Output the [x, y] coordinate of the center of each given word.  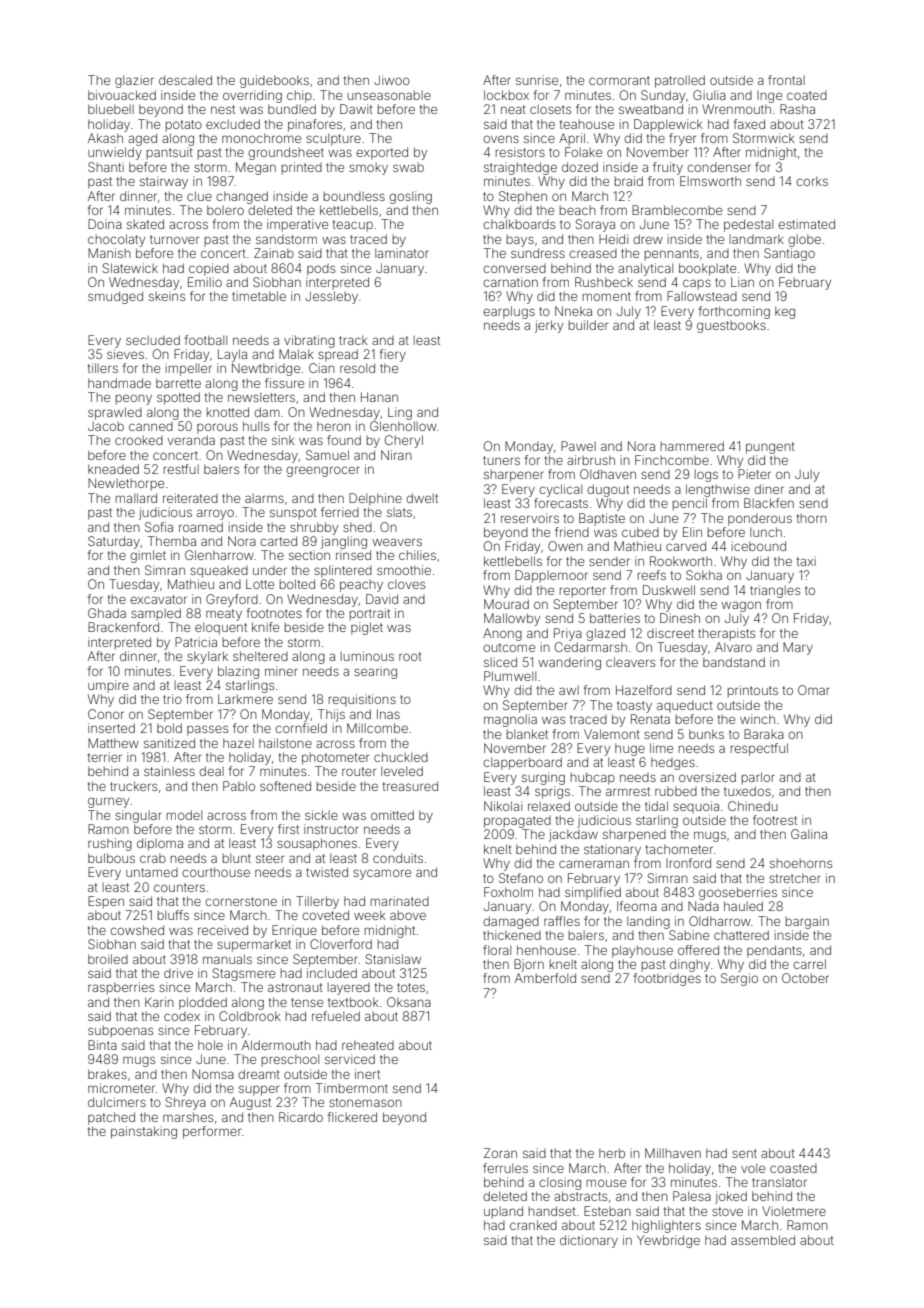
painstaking [144, 1132]
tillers [103, 368]
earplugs [509, 312]
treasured [410, 786]
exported [382, 153]
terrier [105, 757]
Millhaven [673, 1153]
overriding [252, 96]
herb [612, 1153]
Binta [102, 1045]
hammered [692, 446]
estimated [806, 224]
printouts [753, 691]
